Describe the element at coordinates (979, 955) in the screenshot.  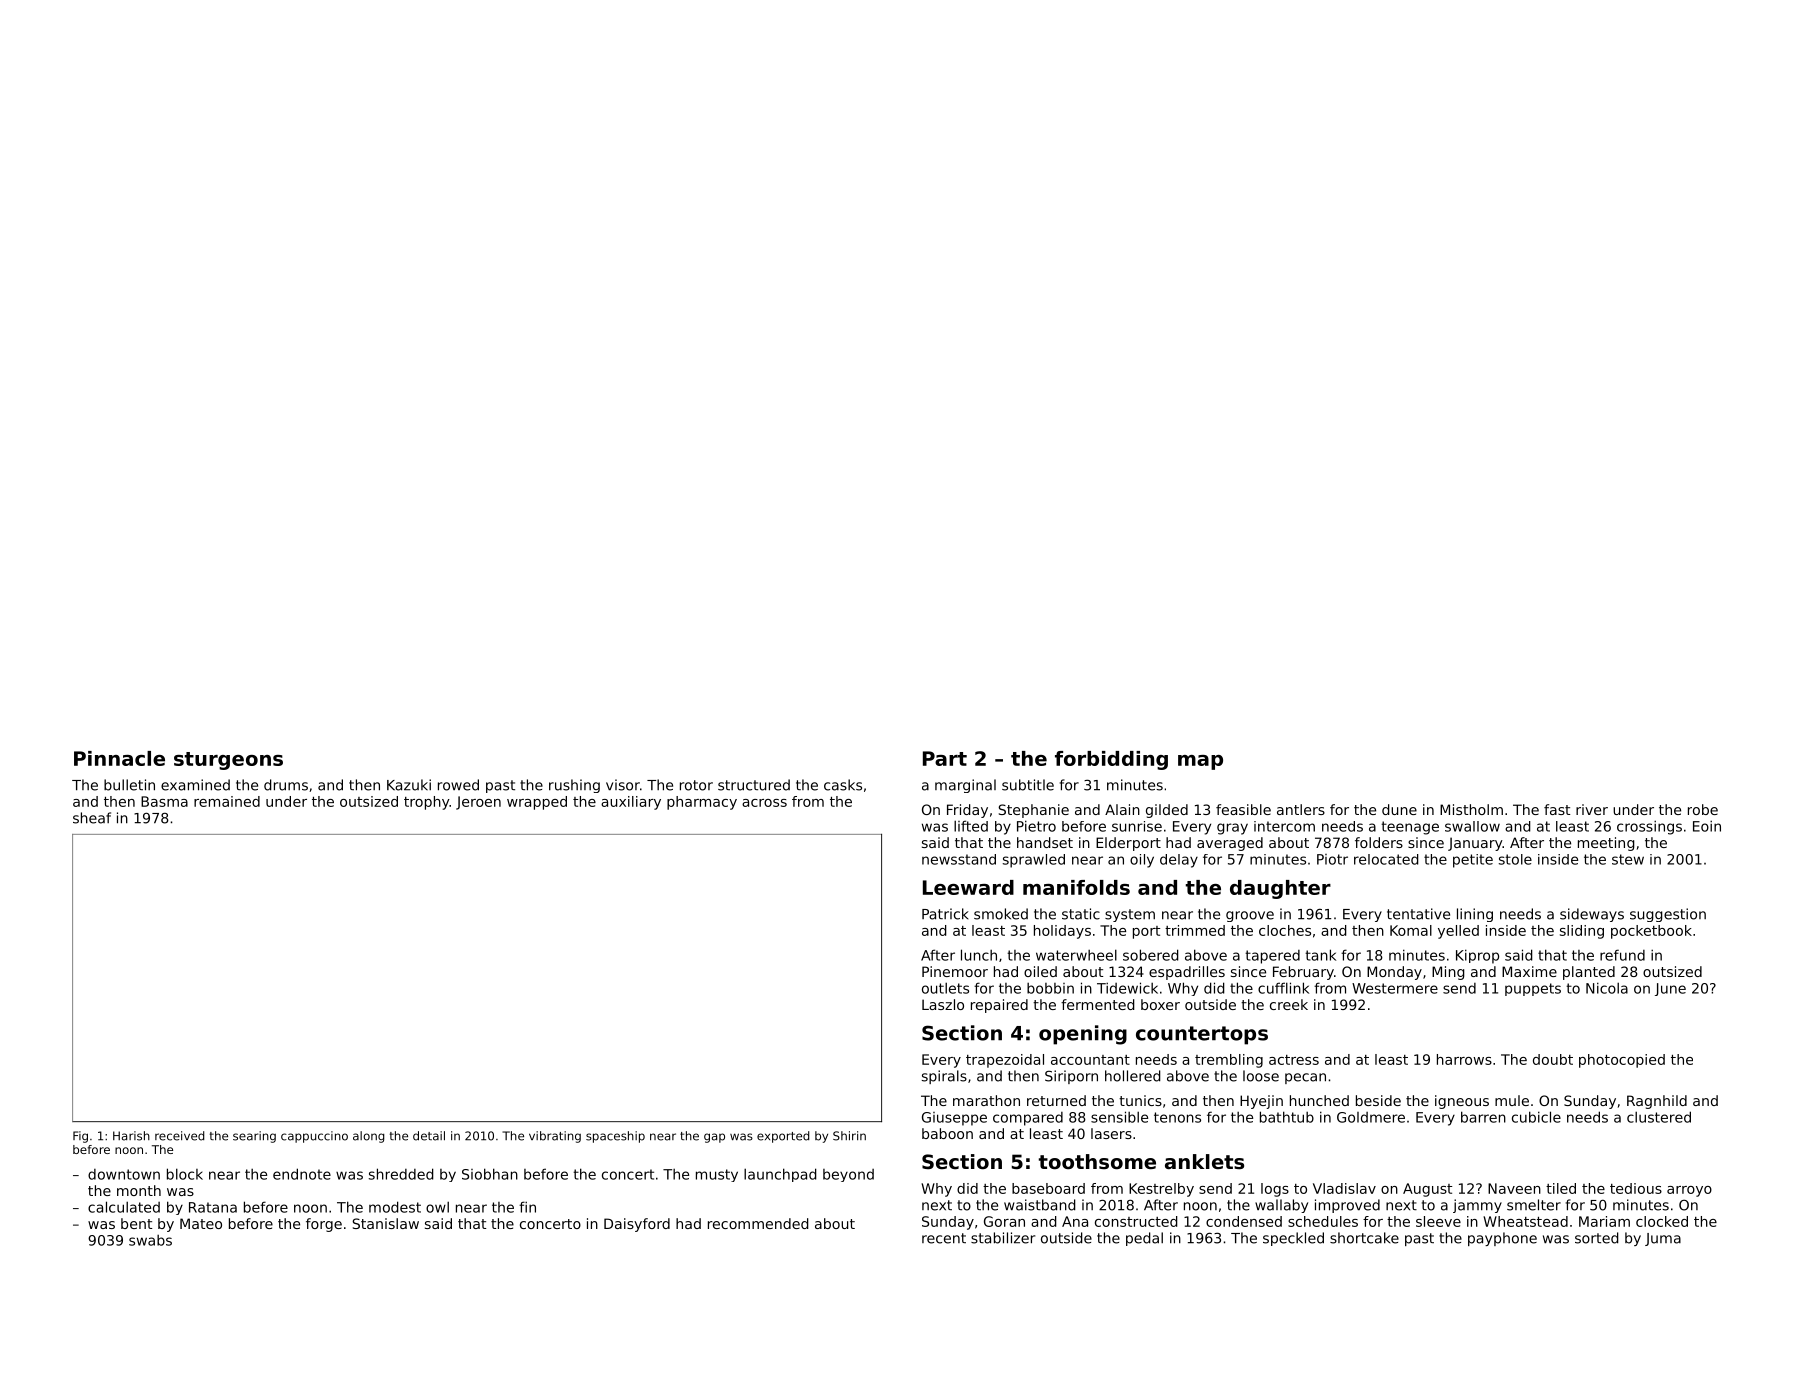
I see `lunch` at that location.
